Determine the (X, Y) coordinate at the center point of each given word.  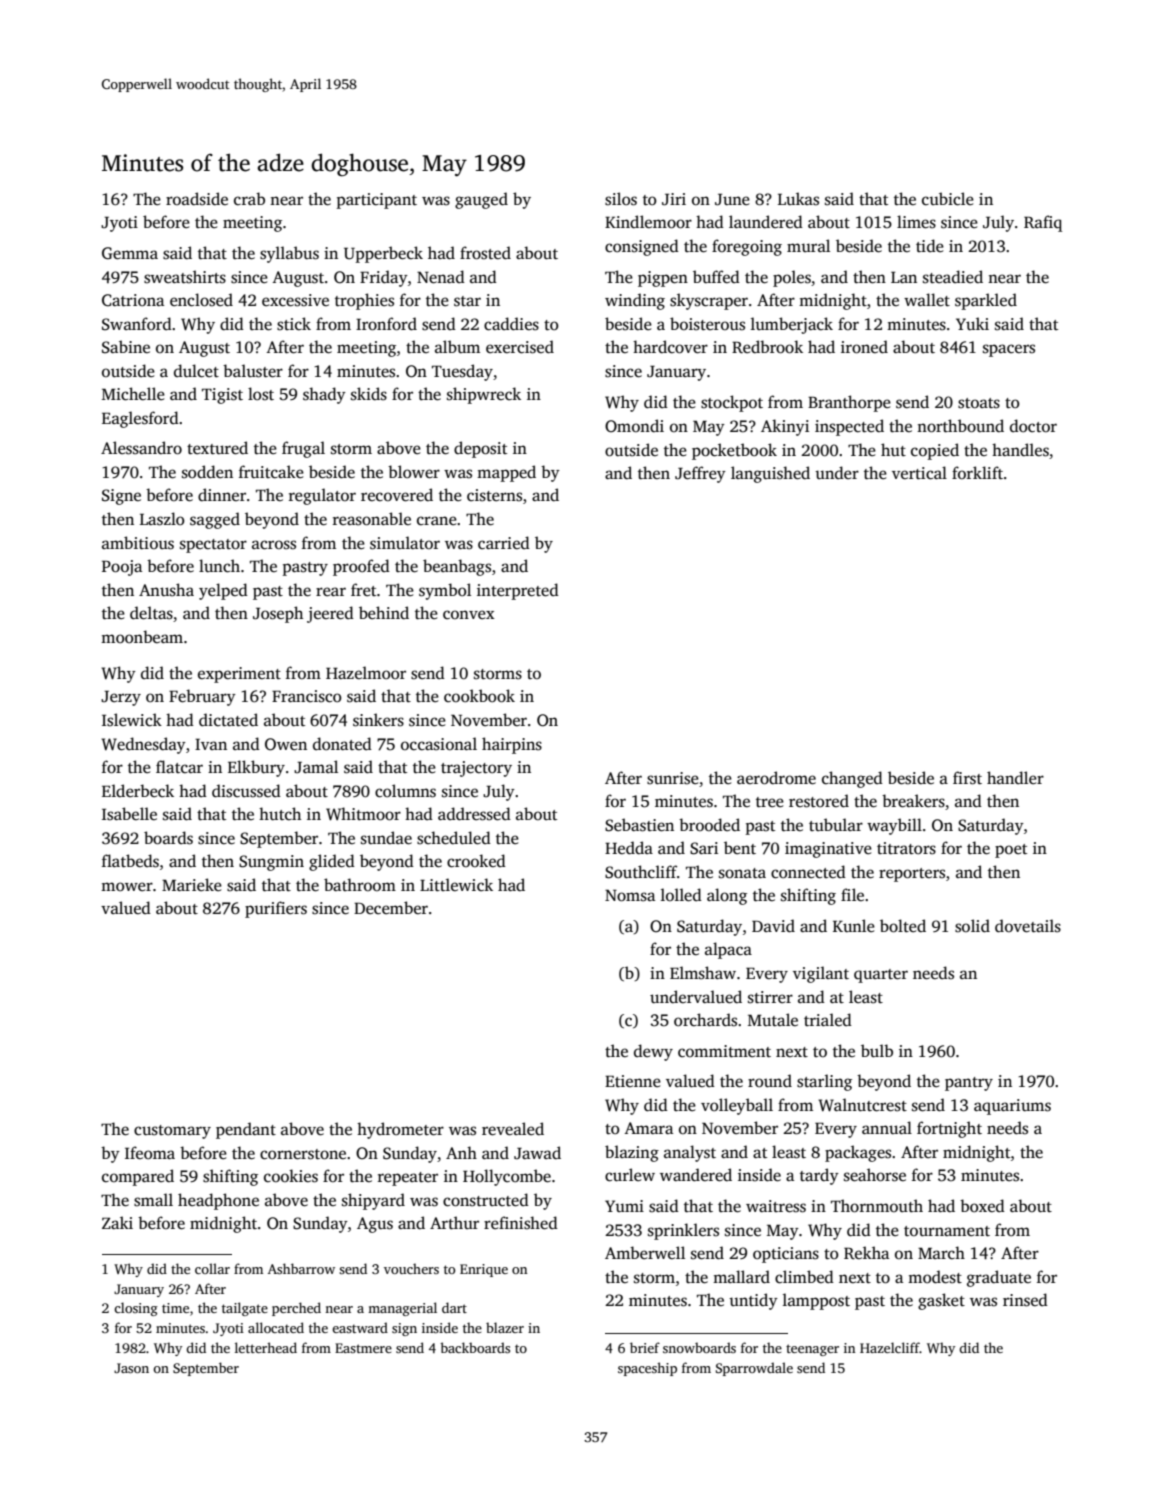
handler (1015, 777)
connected (808, 872)
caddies (511, 324)
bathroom (360, 884)
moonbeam (142, 636)
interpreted (518, 591)
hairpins (512, 745)
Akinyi (785, 427)
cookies (291, 1176)
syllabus (289, 254)
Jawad (537, 1153)
